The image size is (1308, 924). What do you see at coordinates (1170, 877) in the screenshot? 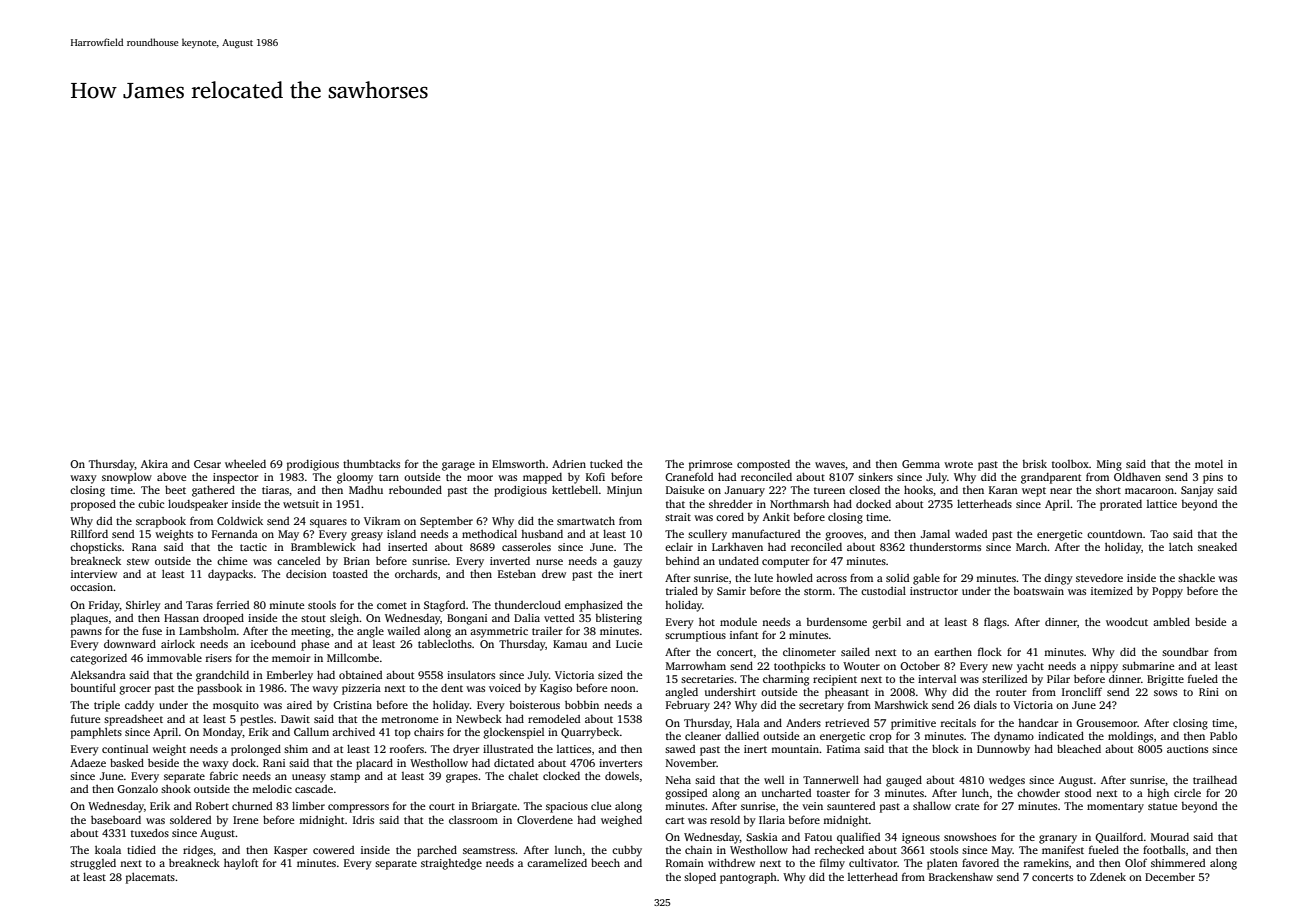
I see `December` at bounding box center [1170, 877].
